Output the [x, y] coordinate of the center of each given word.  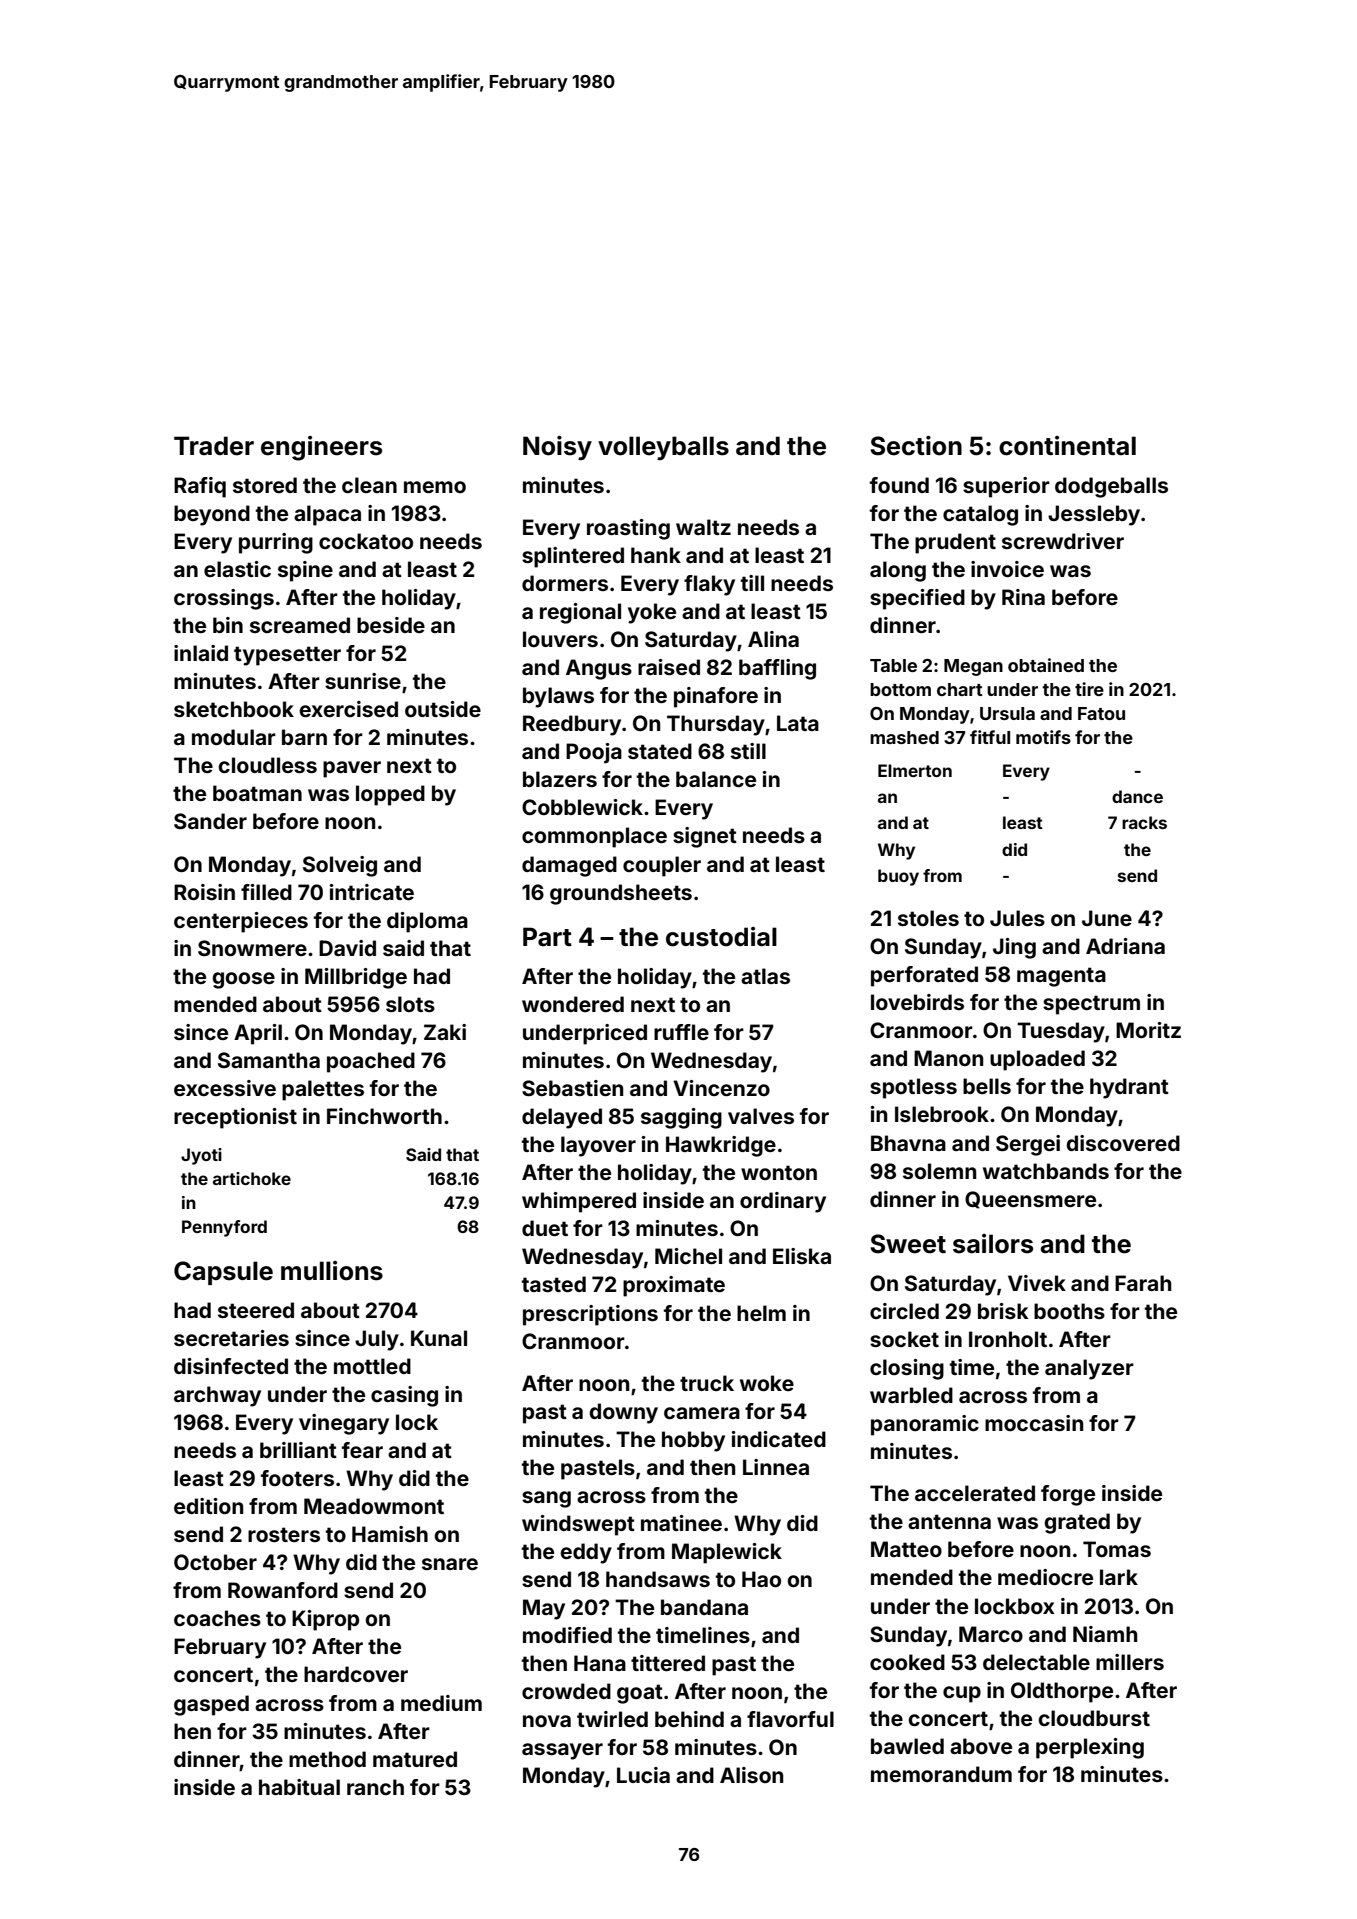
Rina [1023, 597]
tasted [554, 1284]
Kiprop [325, 1620]
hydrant [1129, 1088]
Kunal [439, 1338]
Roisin [204, 892]
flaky [709, 585]
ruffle [681, 1032]
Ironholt [1008, 1339]
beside [391, 625]
